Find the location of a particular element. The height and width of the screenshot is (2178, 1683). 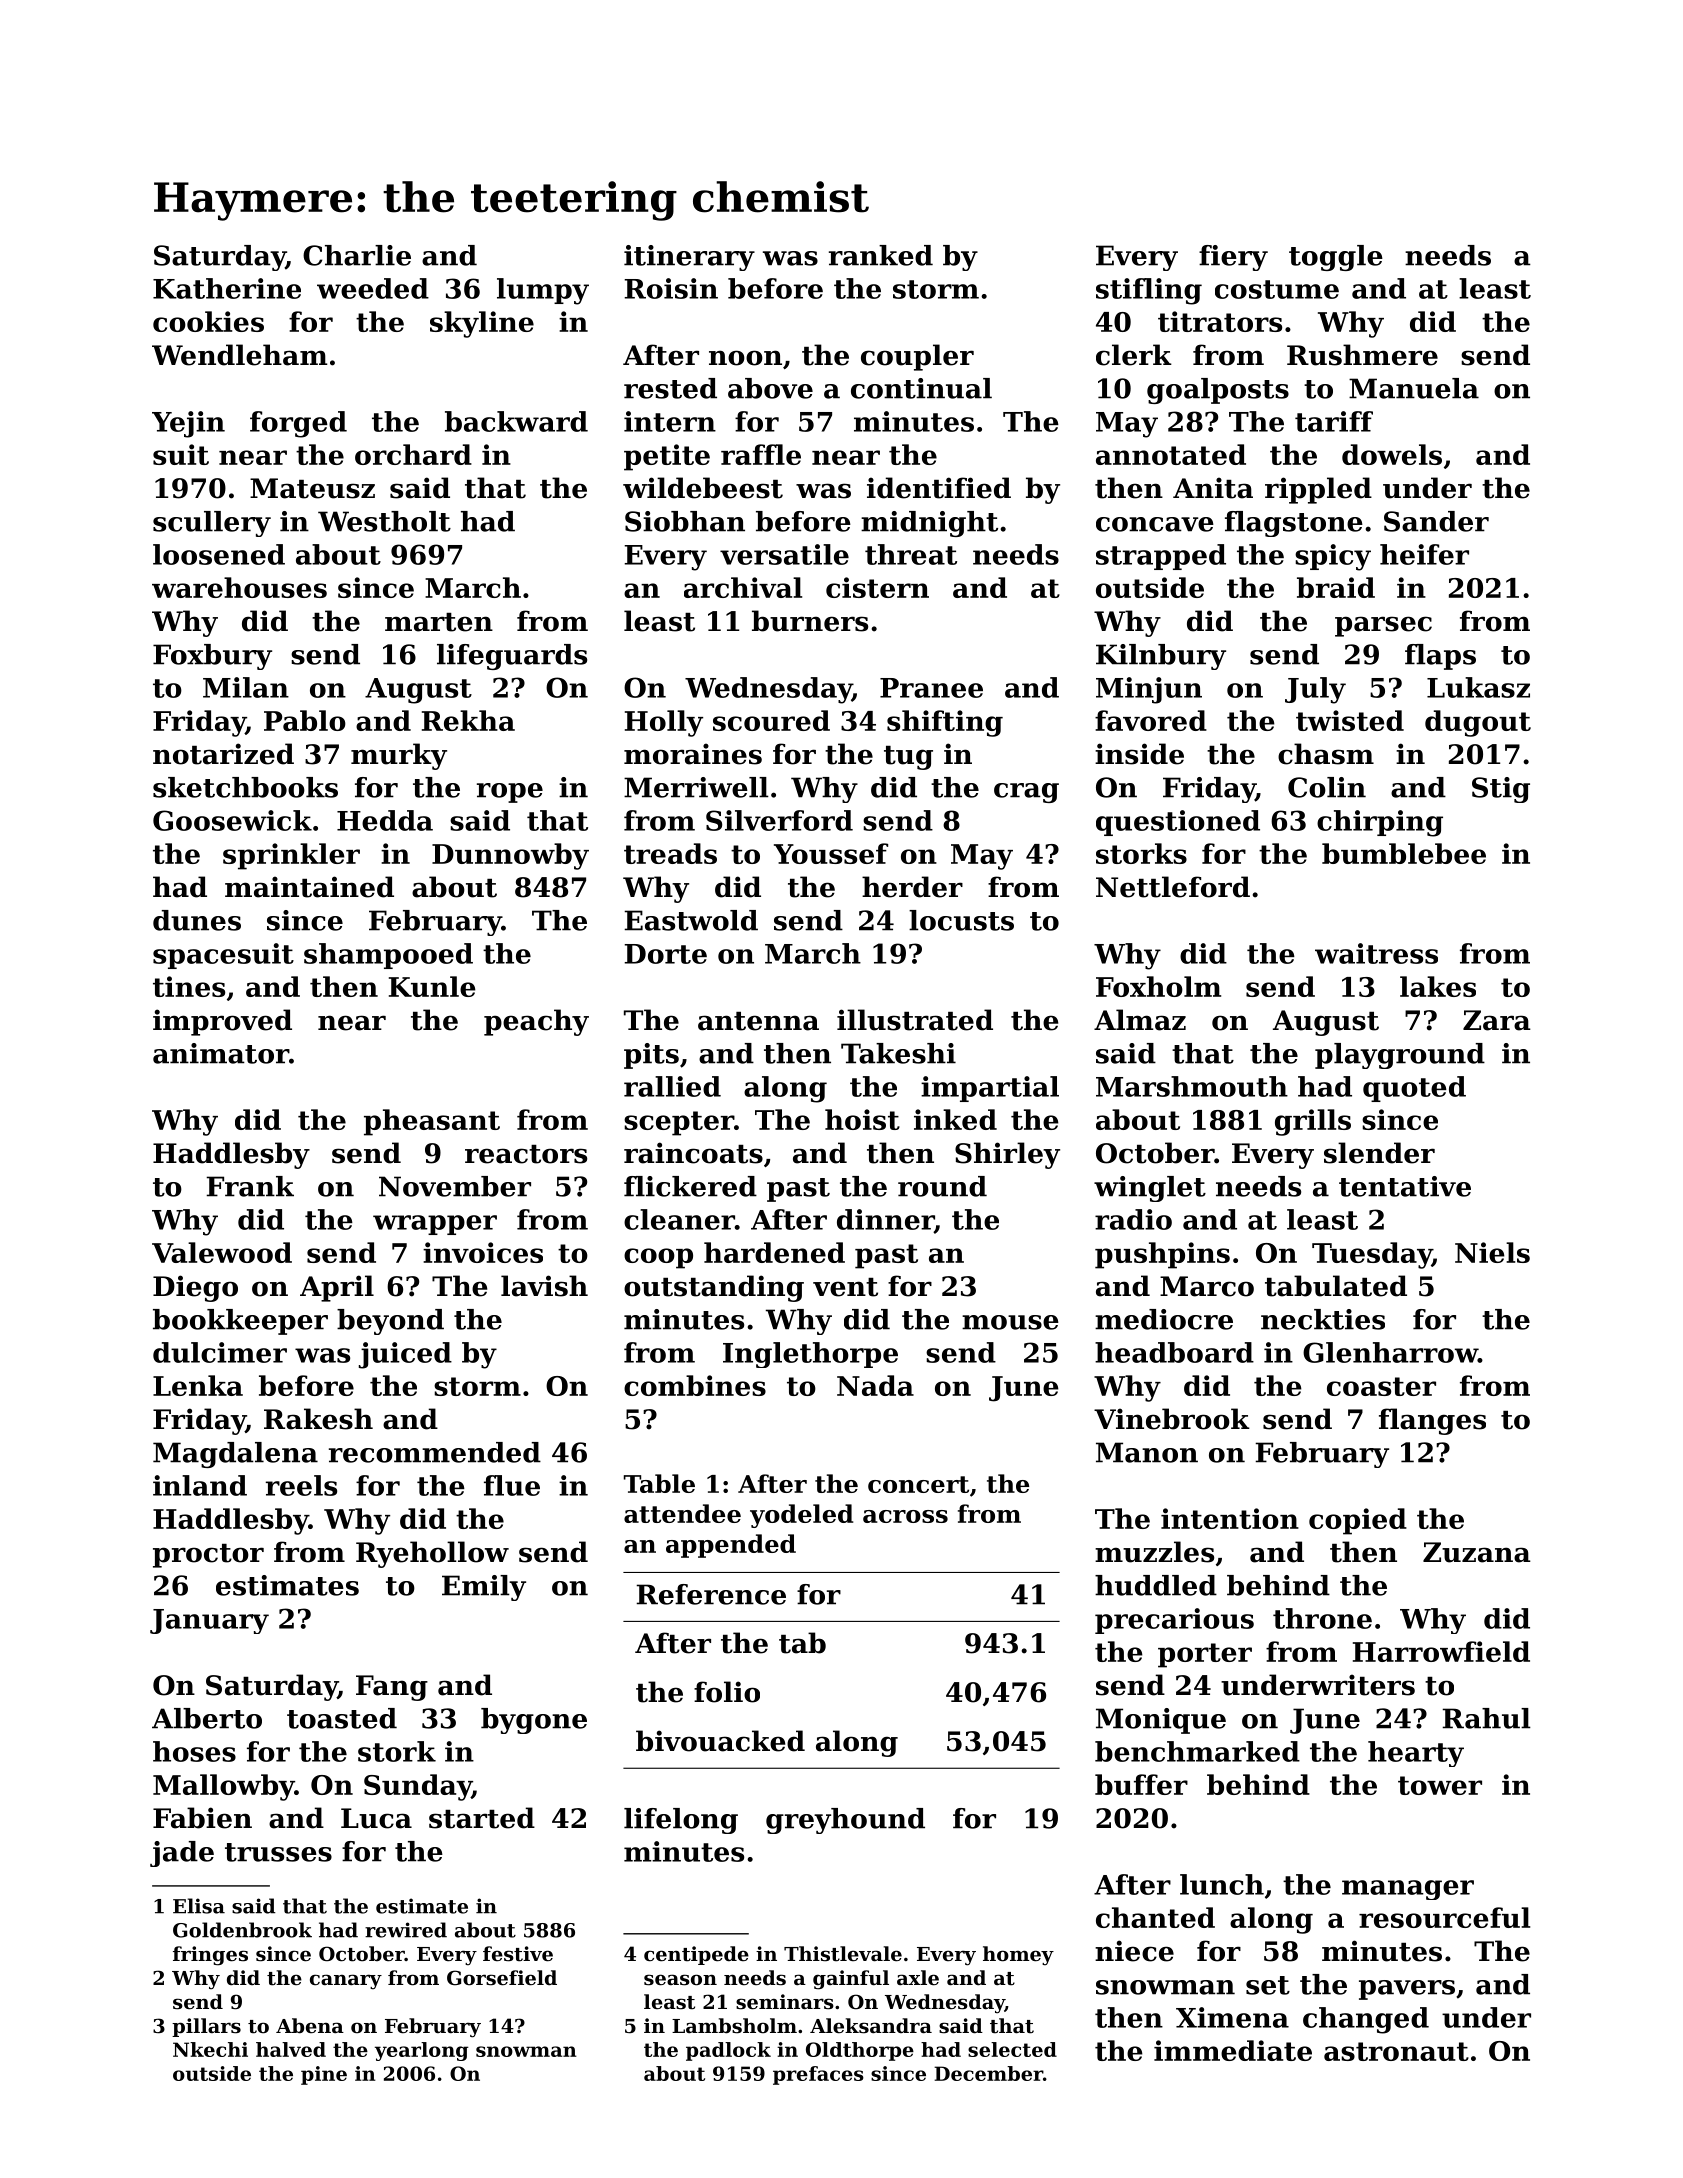

Nettleford is located at coordinates (1173, 887).
